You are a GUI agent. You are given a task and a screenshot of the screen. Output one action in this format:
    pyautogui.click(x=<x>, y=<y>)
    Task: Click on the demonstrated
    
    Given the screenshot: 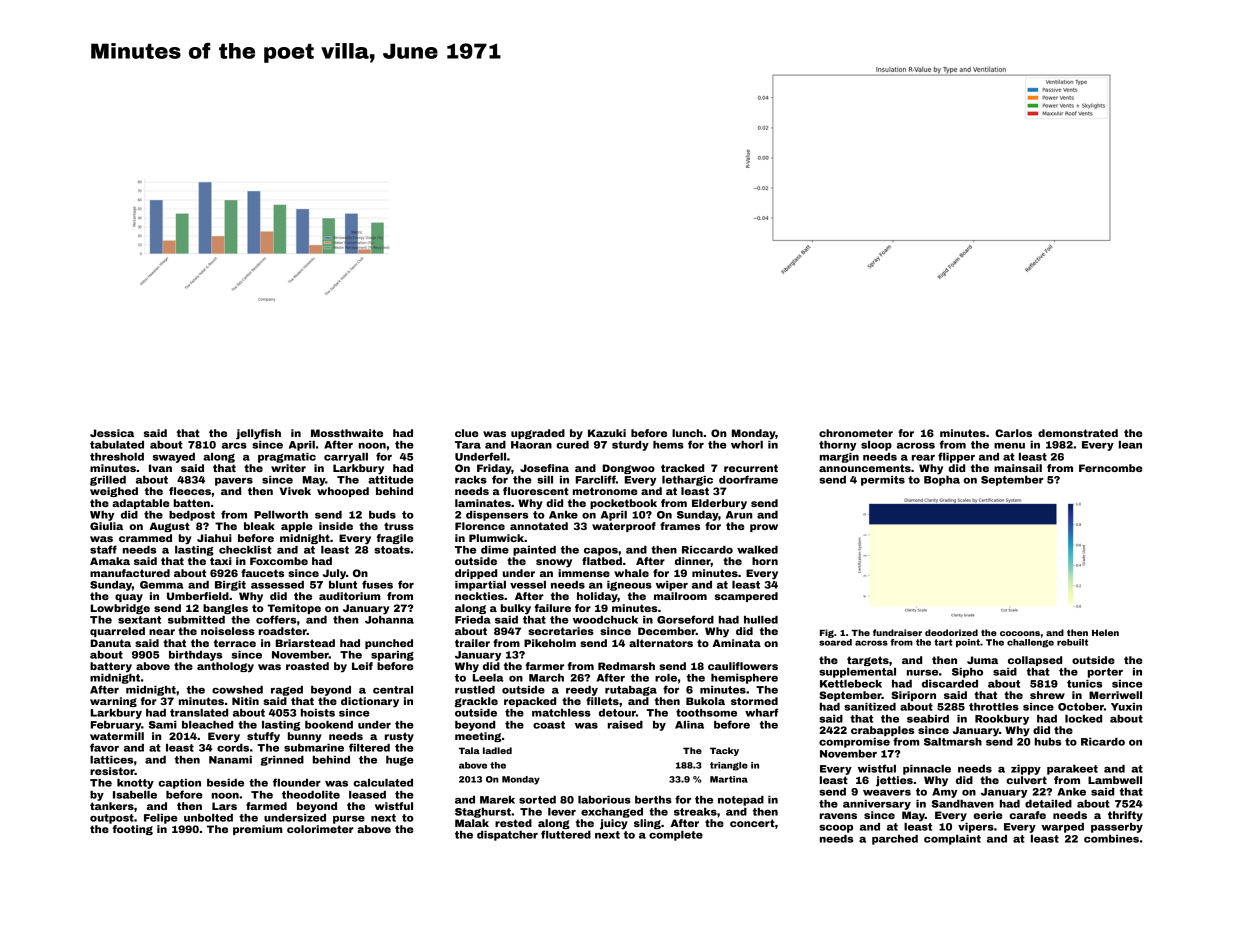 What is the action you would take?
    pyautogui.click(x=1078, y=433)
